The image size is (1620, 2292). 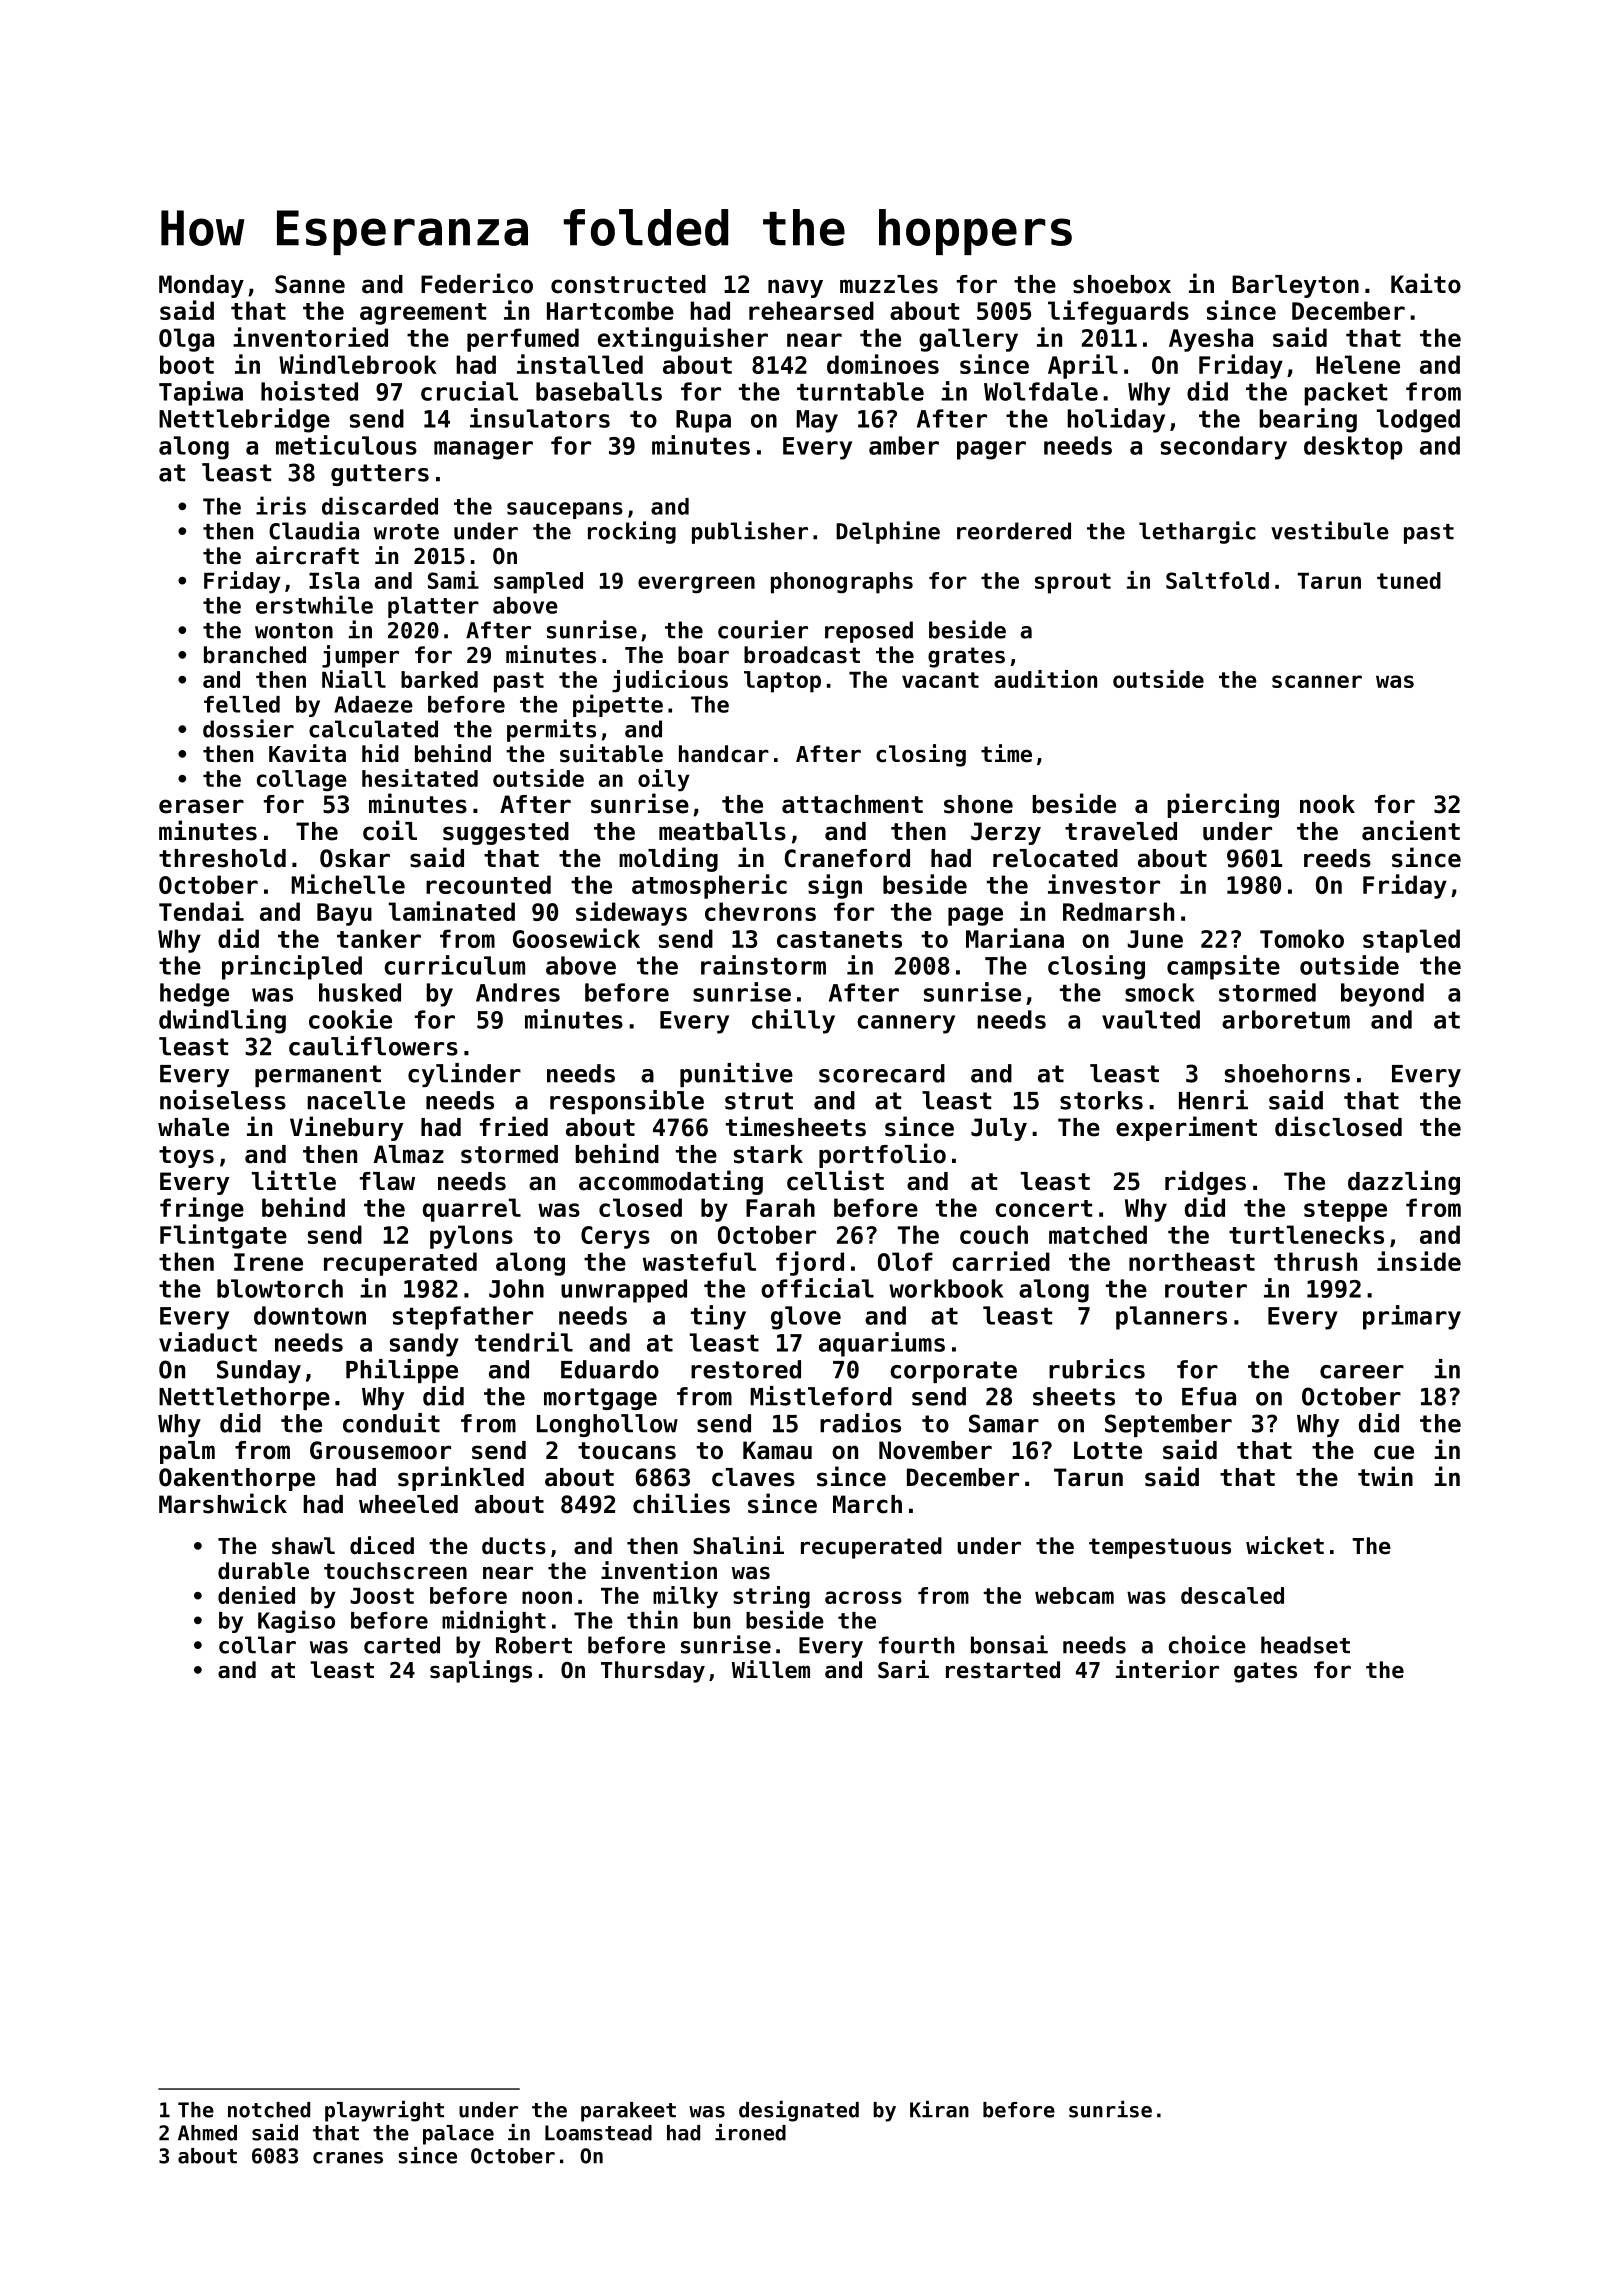 I want to click on pipette, so click(x=618, y=705).
